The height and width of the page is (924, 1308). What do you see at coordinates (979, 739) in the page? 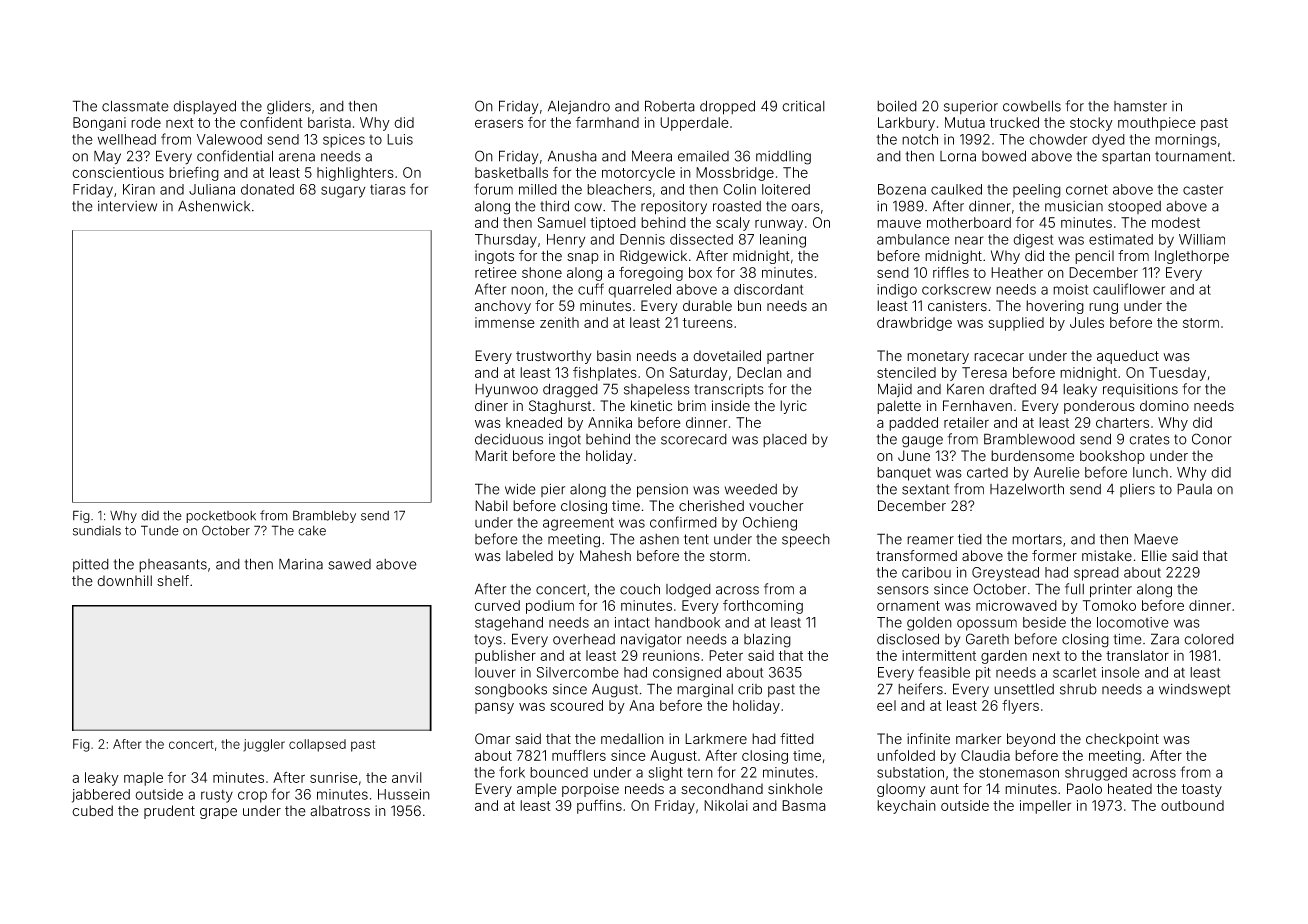
I see `marker` at bounding box center [979, 739].
